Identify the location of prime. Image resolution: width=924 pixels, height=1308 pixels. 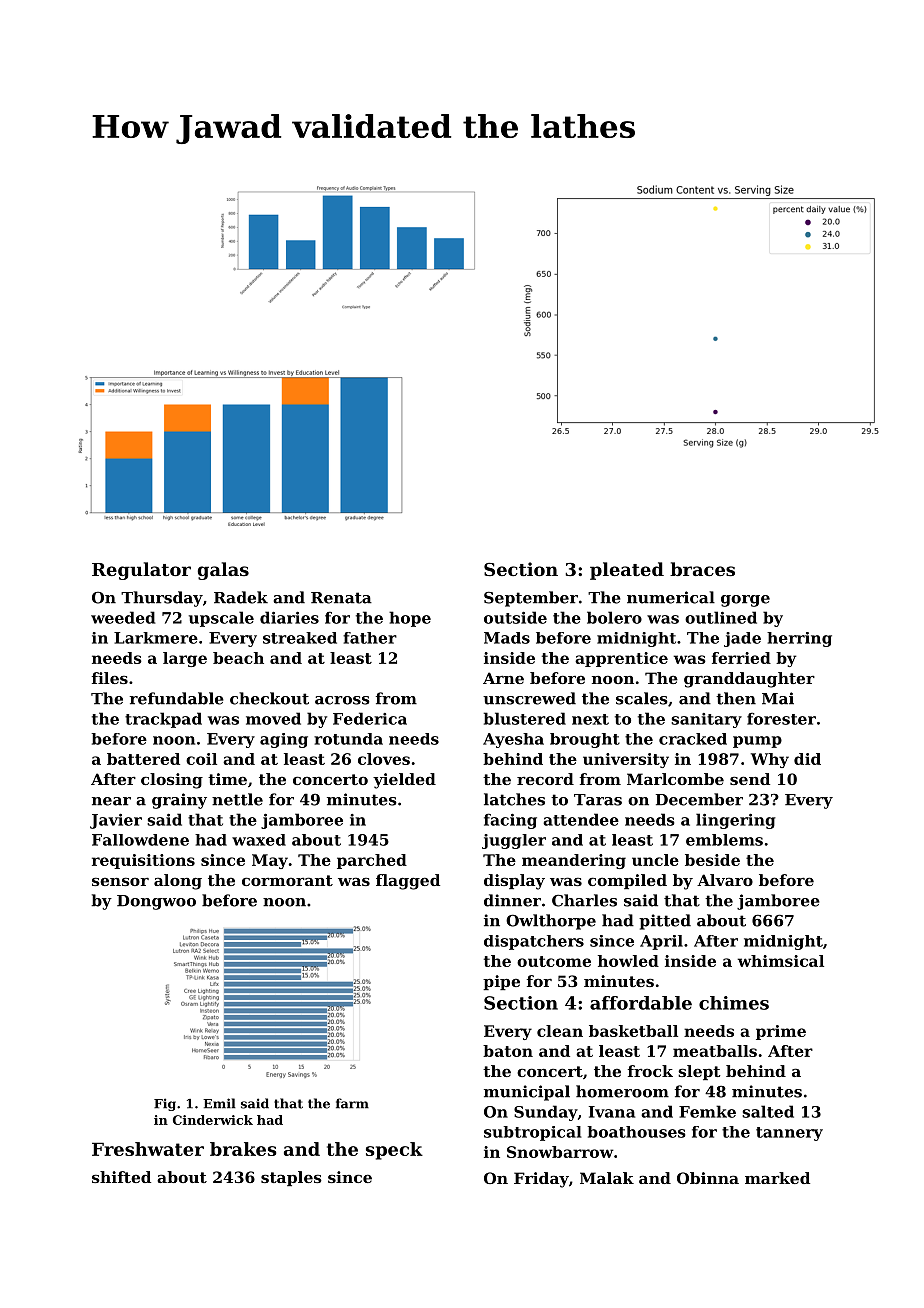
(781, 1032).
